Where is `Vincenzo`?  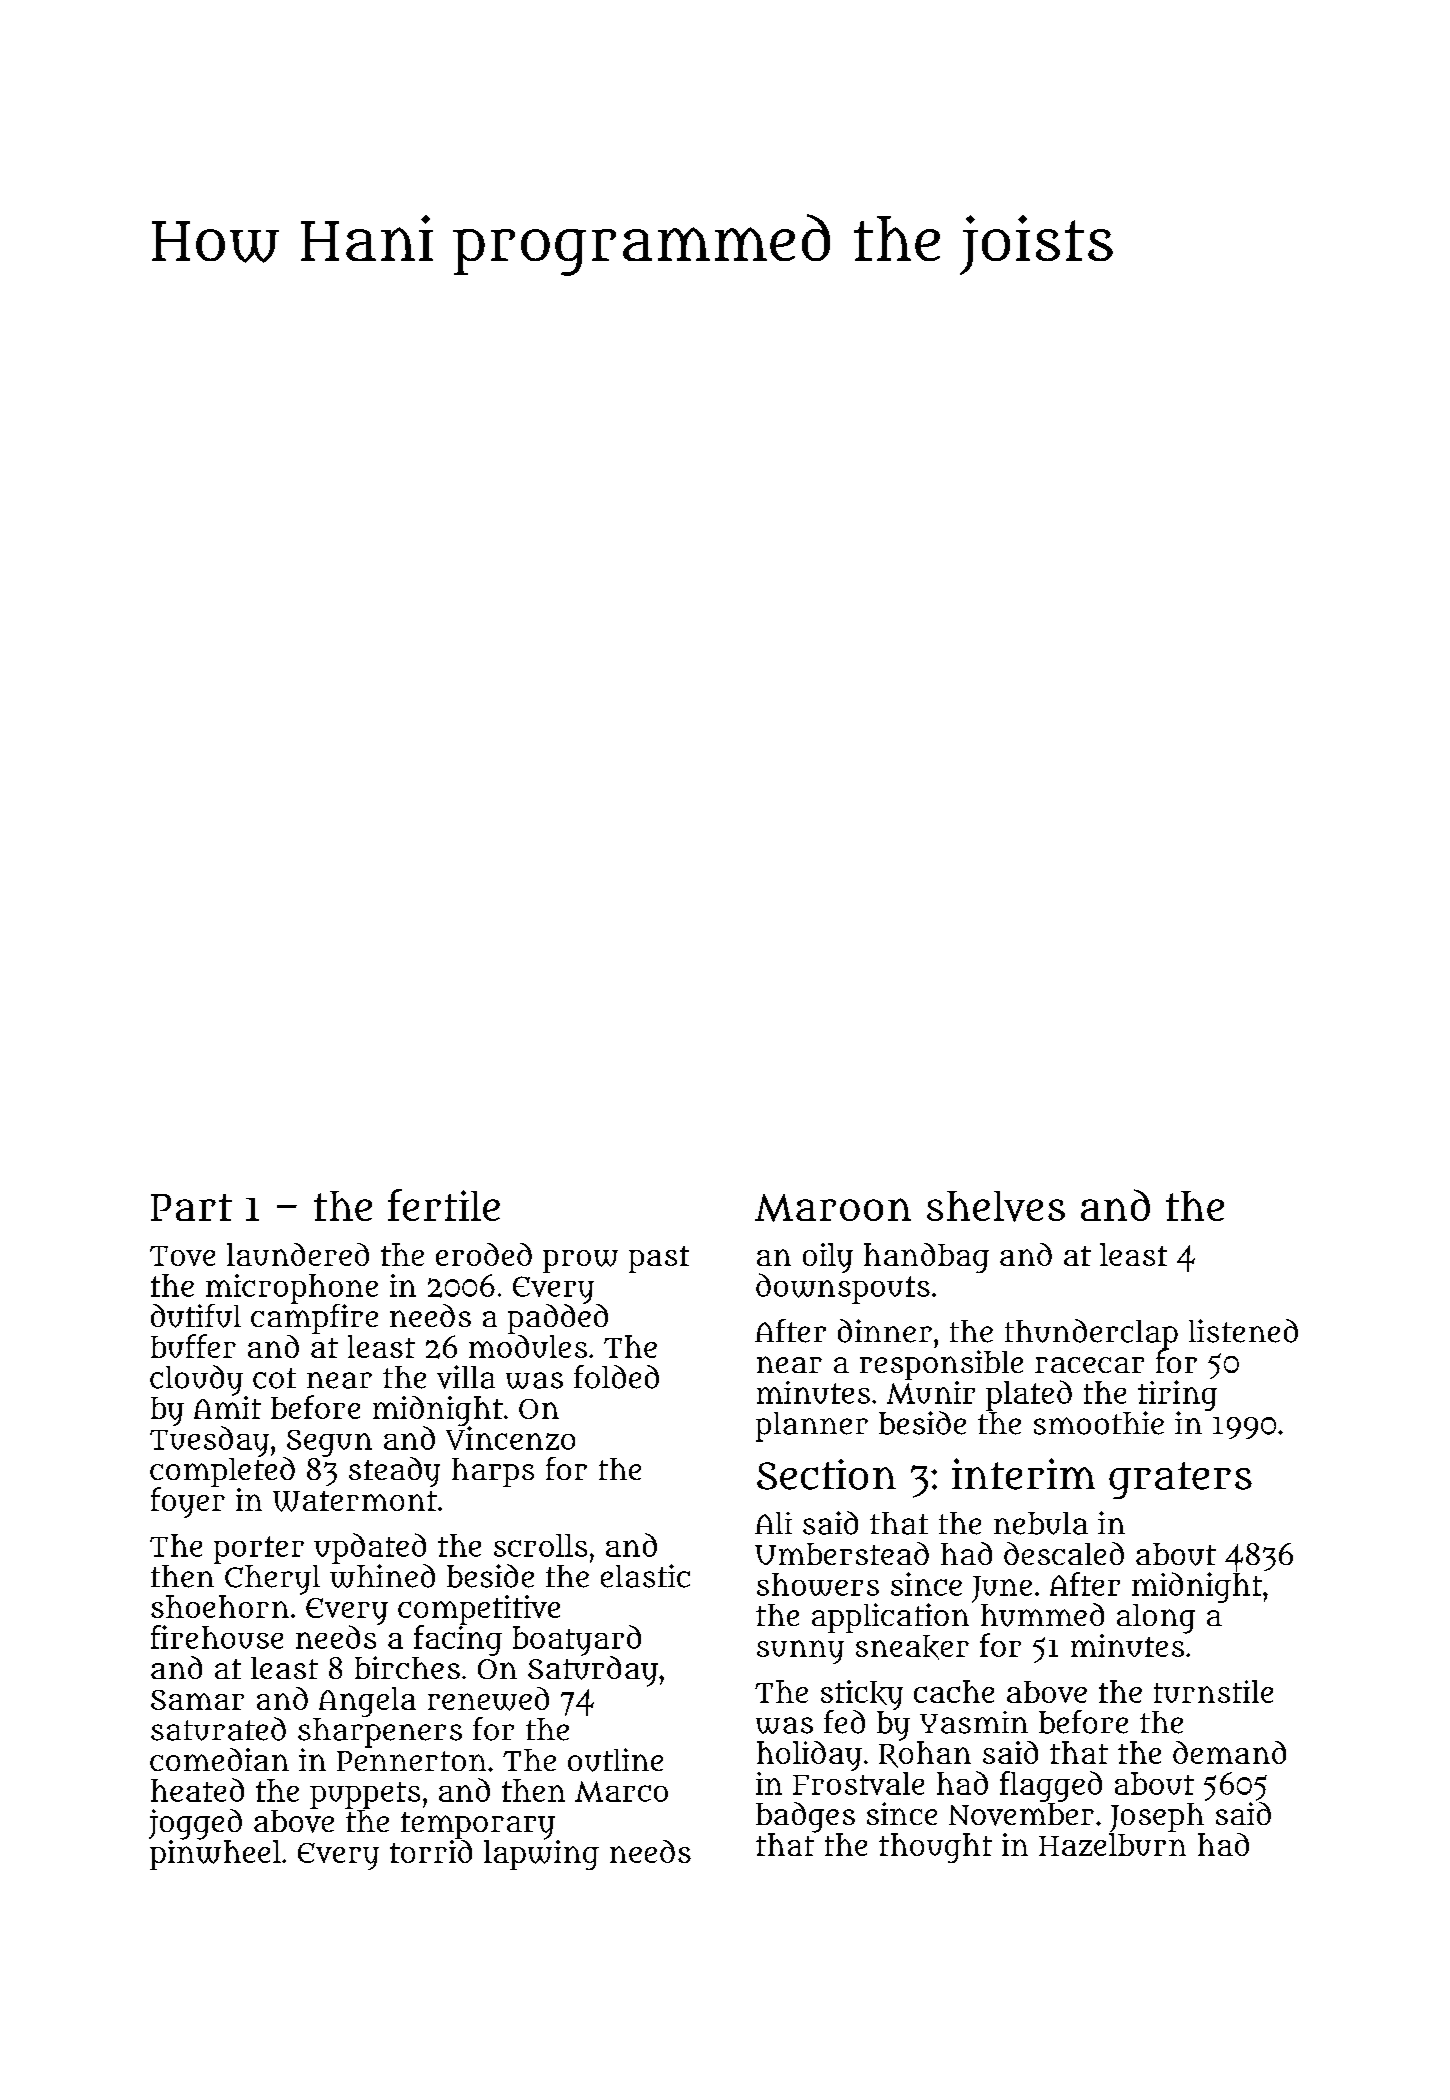 Vincenzo is located at coordinates (510, 1438).
